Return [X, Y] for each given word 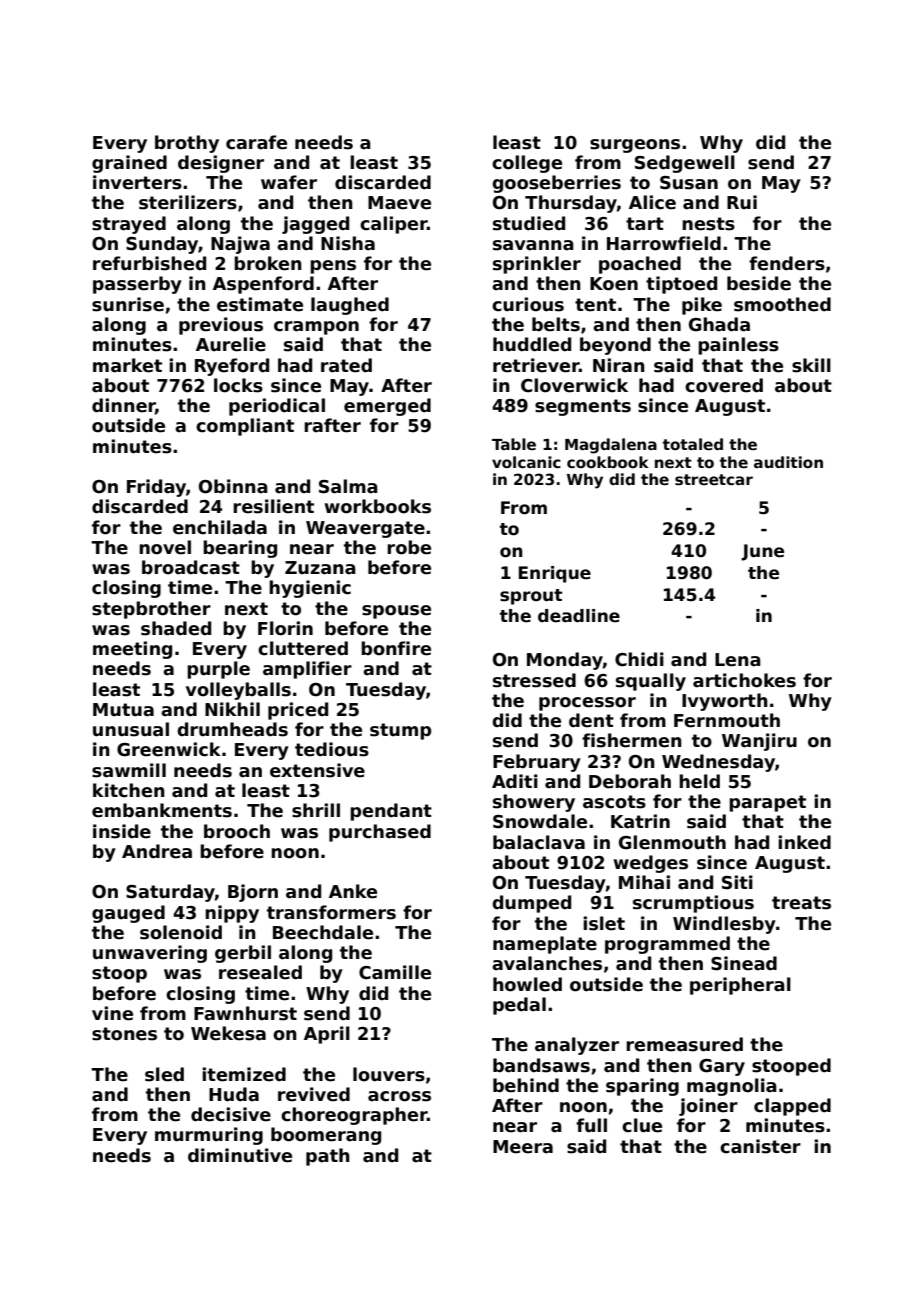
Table [514, 444]
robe [409, 547]
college [527, 164]
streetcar [714, 479]
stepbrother [151, 610]
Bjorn [253, 893]
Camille [395, 972]
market [127, 365]
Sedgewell [685, 164]
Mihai [644, 882]
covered [724, 385]
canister [760, 1146]
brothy [187, 144]
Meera [523, 1147]
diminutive [240, 1155]
